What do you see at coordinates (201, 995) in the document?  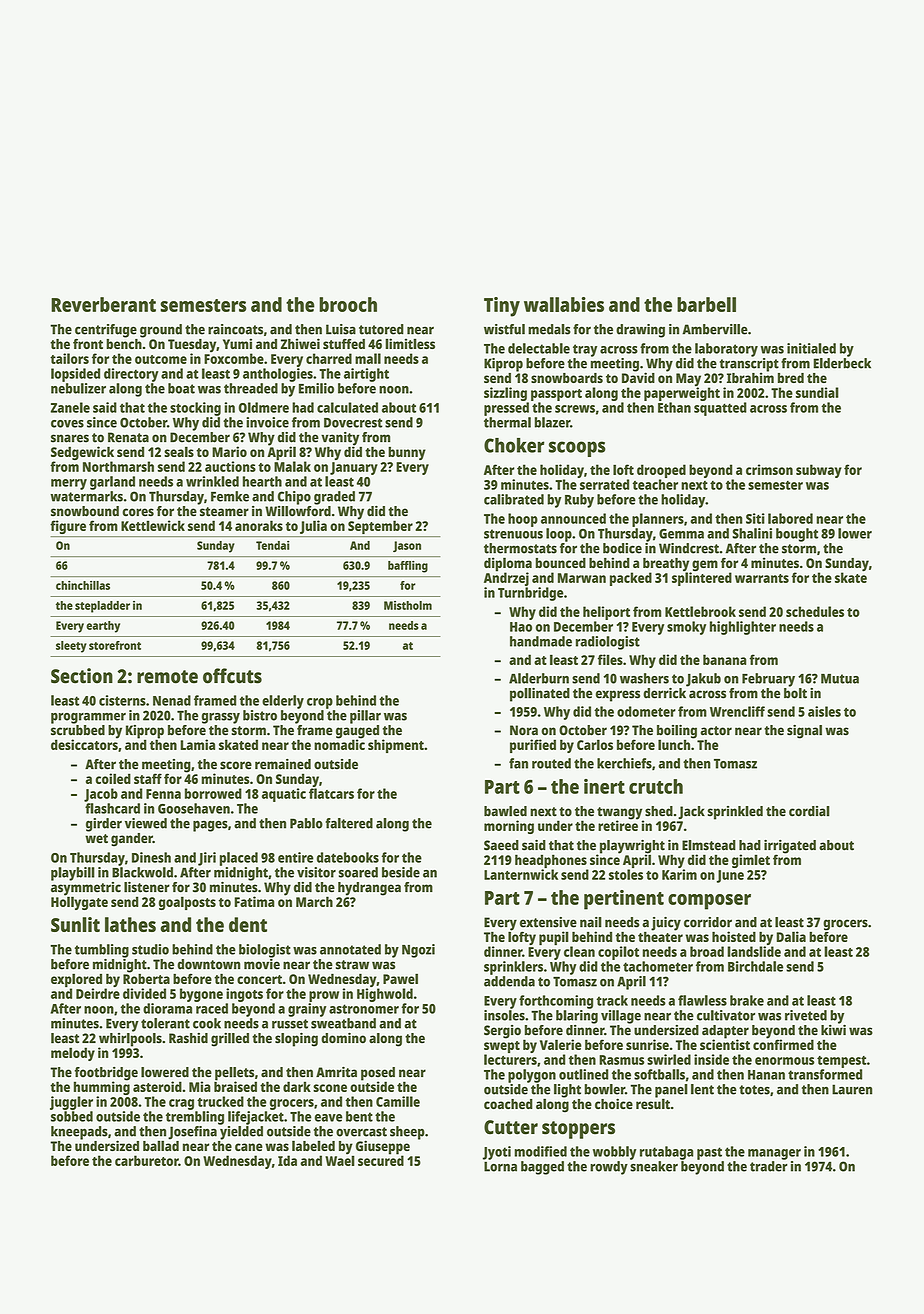 I see `bygone` at bounding box center [201, 995].
